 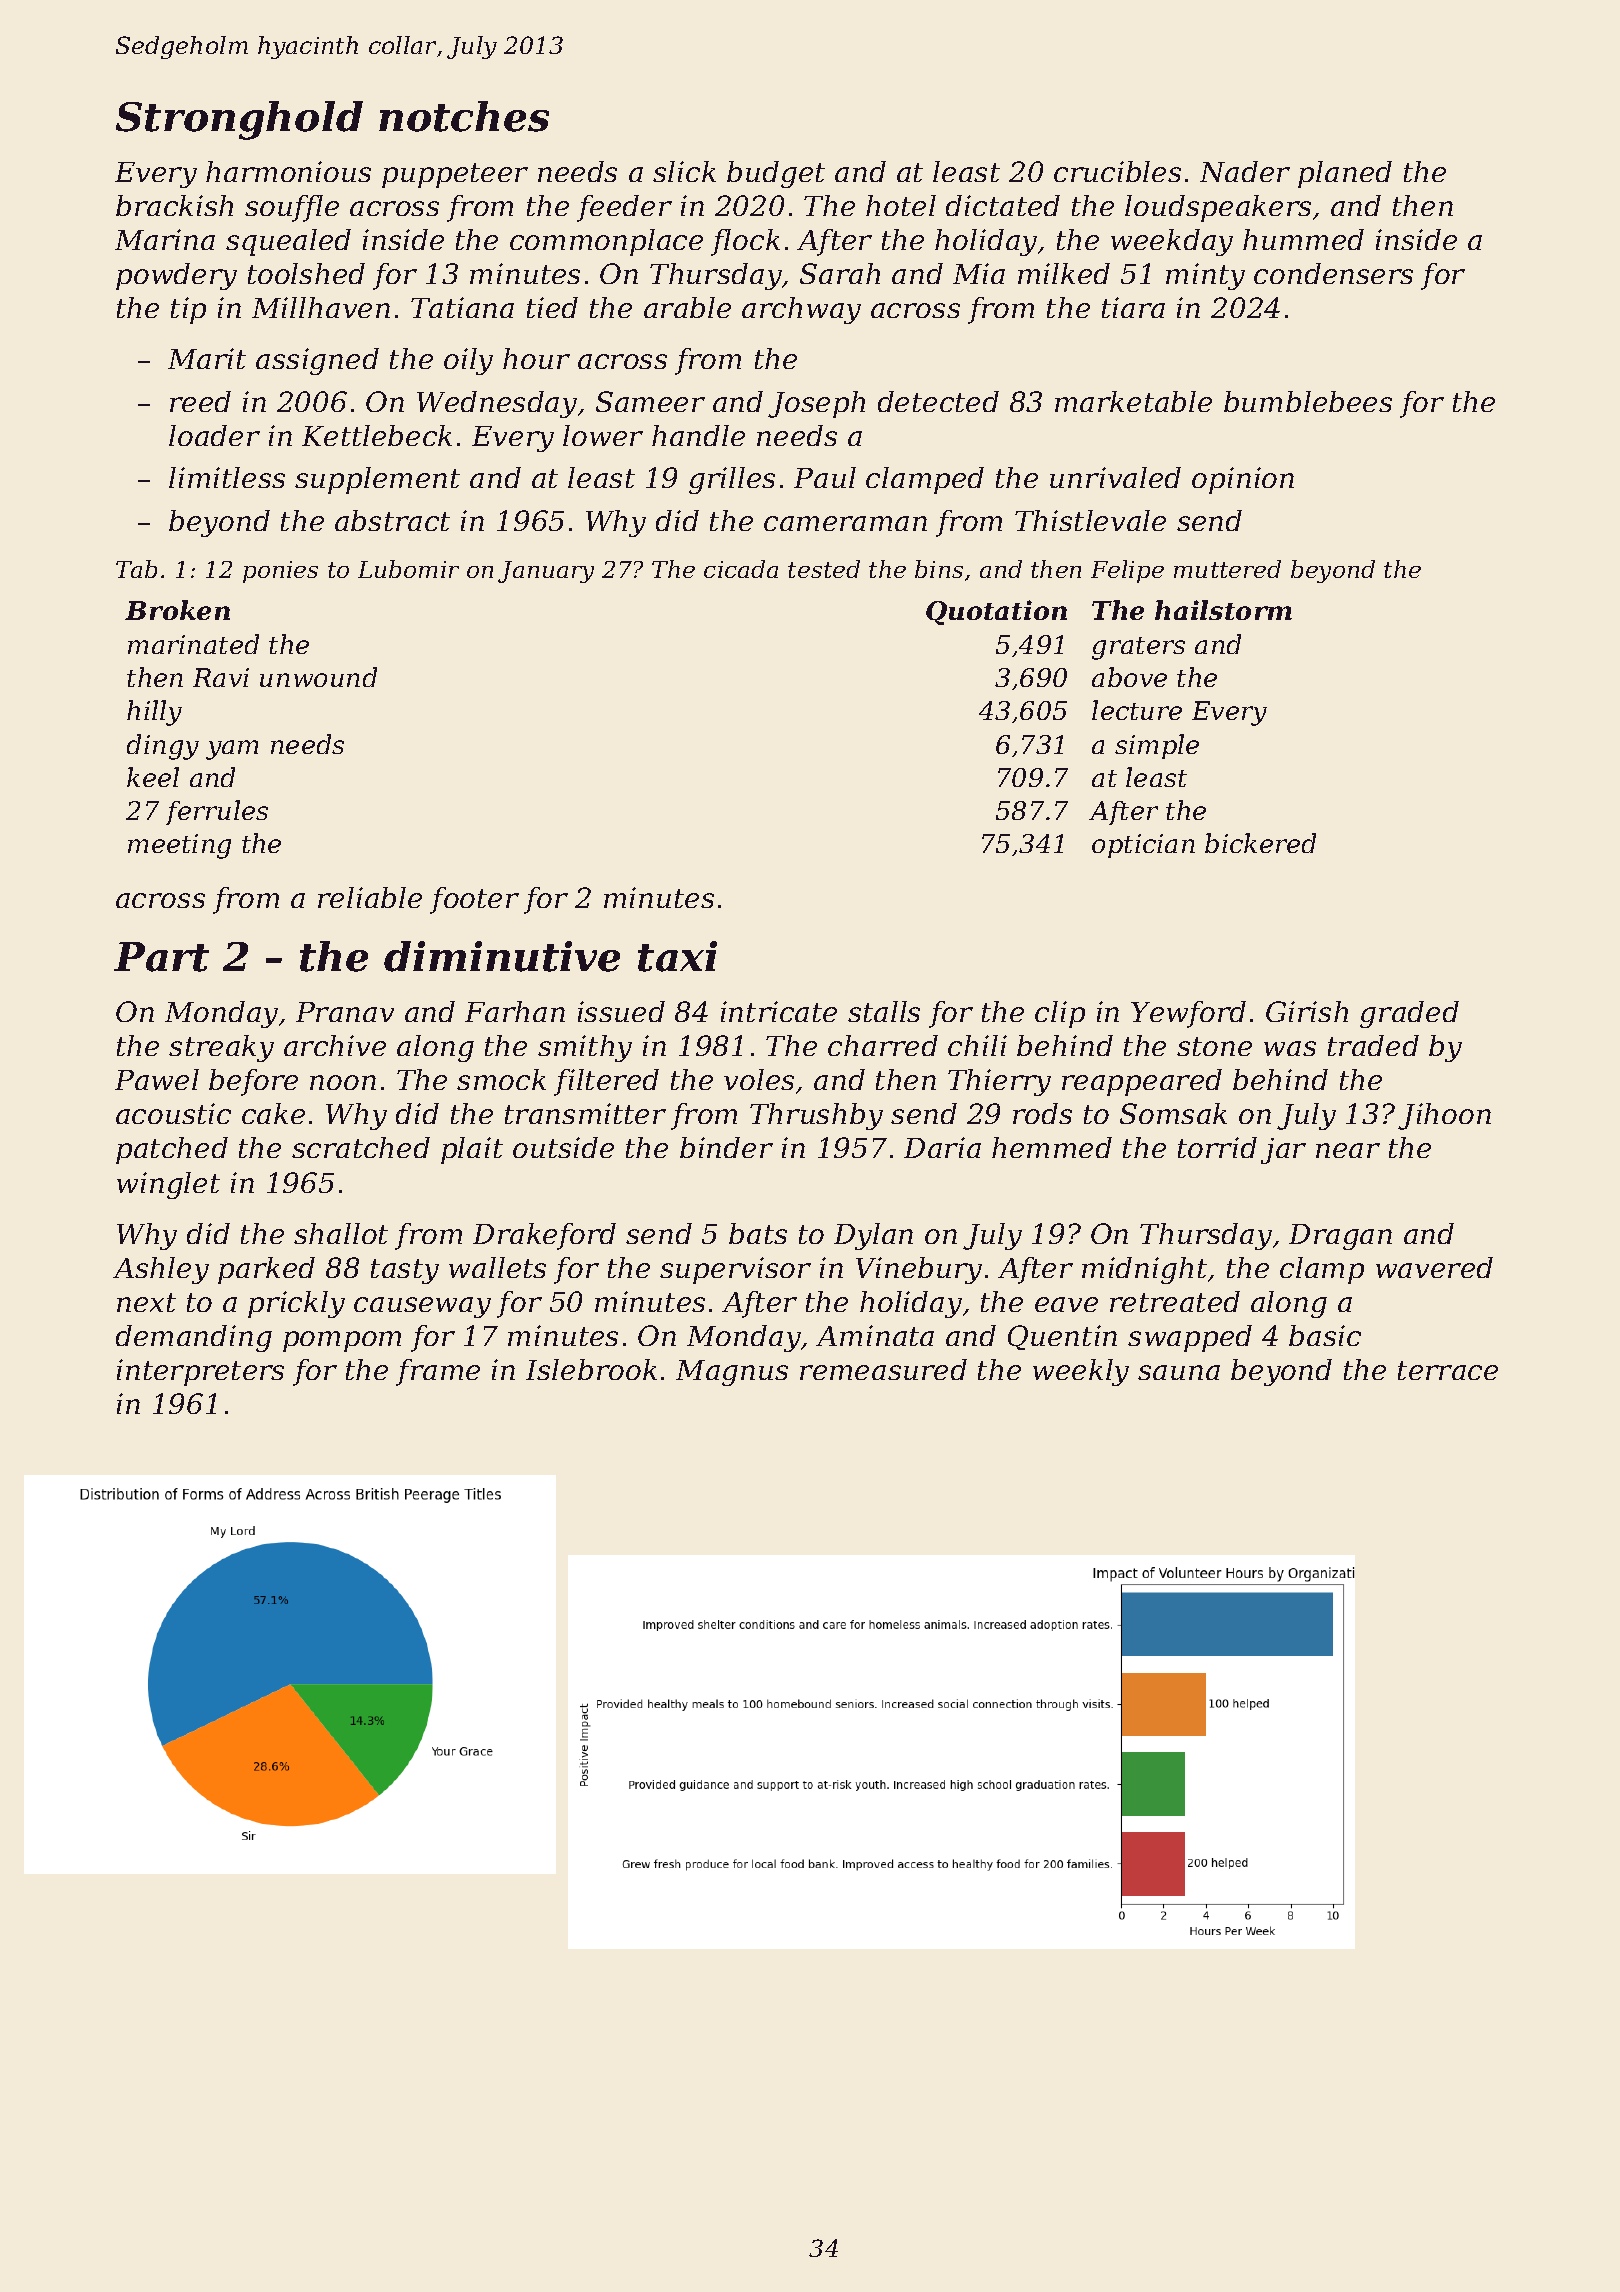 I want to click on marketable, so click(x=1133, y=401).
